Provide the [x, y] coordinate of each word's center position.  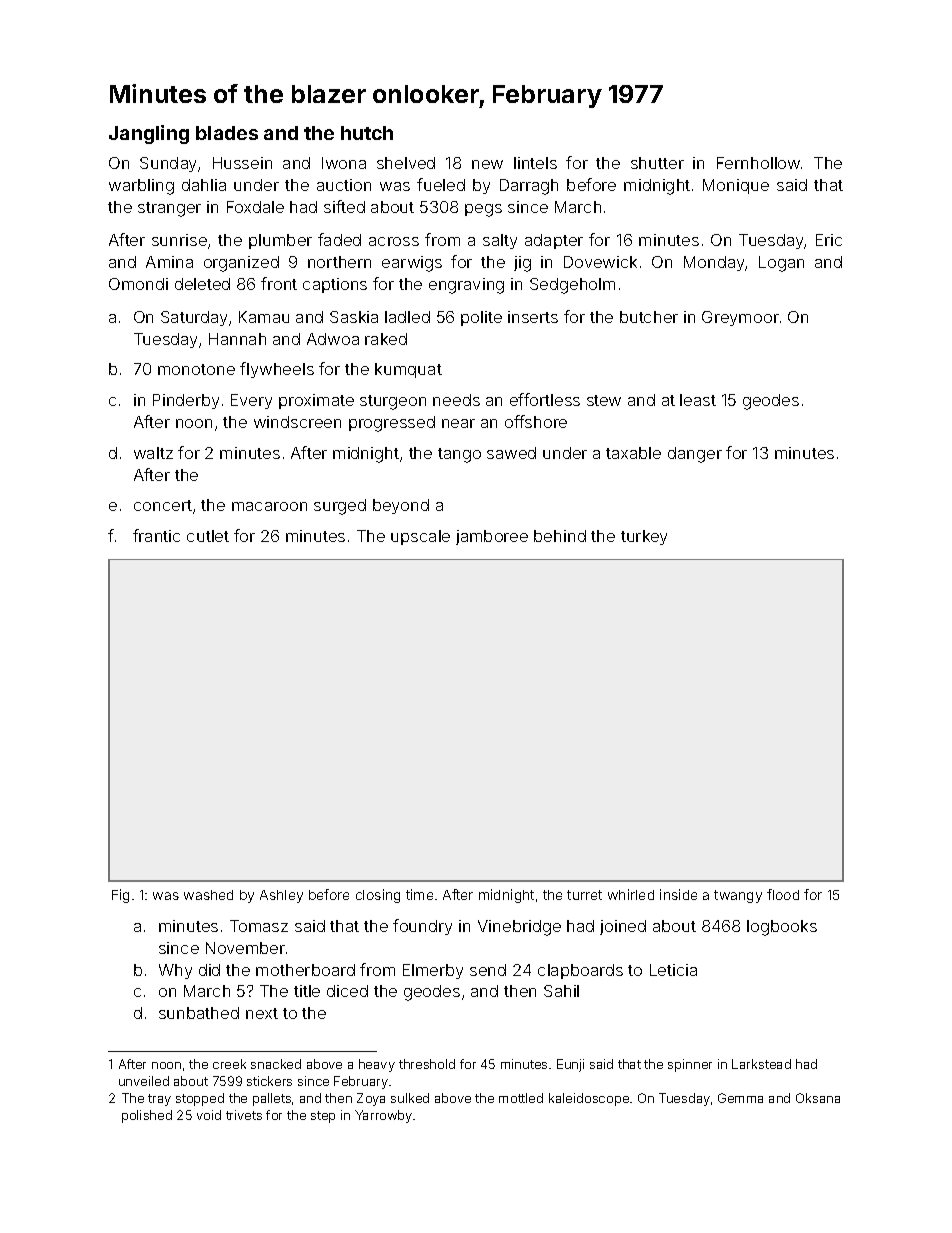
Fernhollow [758, 163]
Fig [120, 896]
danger [695, 455]
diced [347, 991]
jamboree [492, 537]
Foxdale [255, 207]
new [487, 164]
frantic [156, 535]
